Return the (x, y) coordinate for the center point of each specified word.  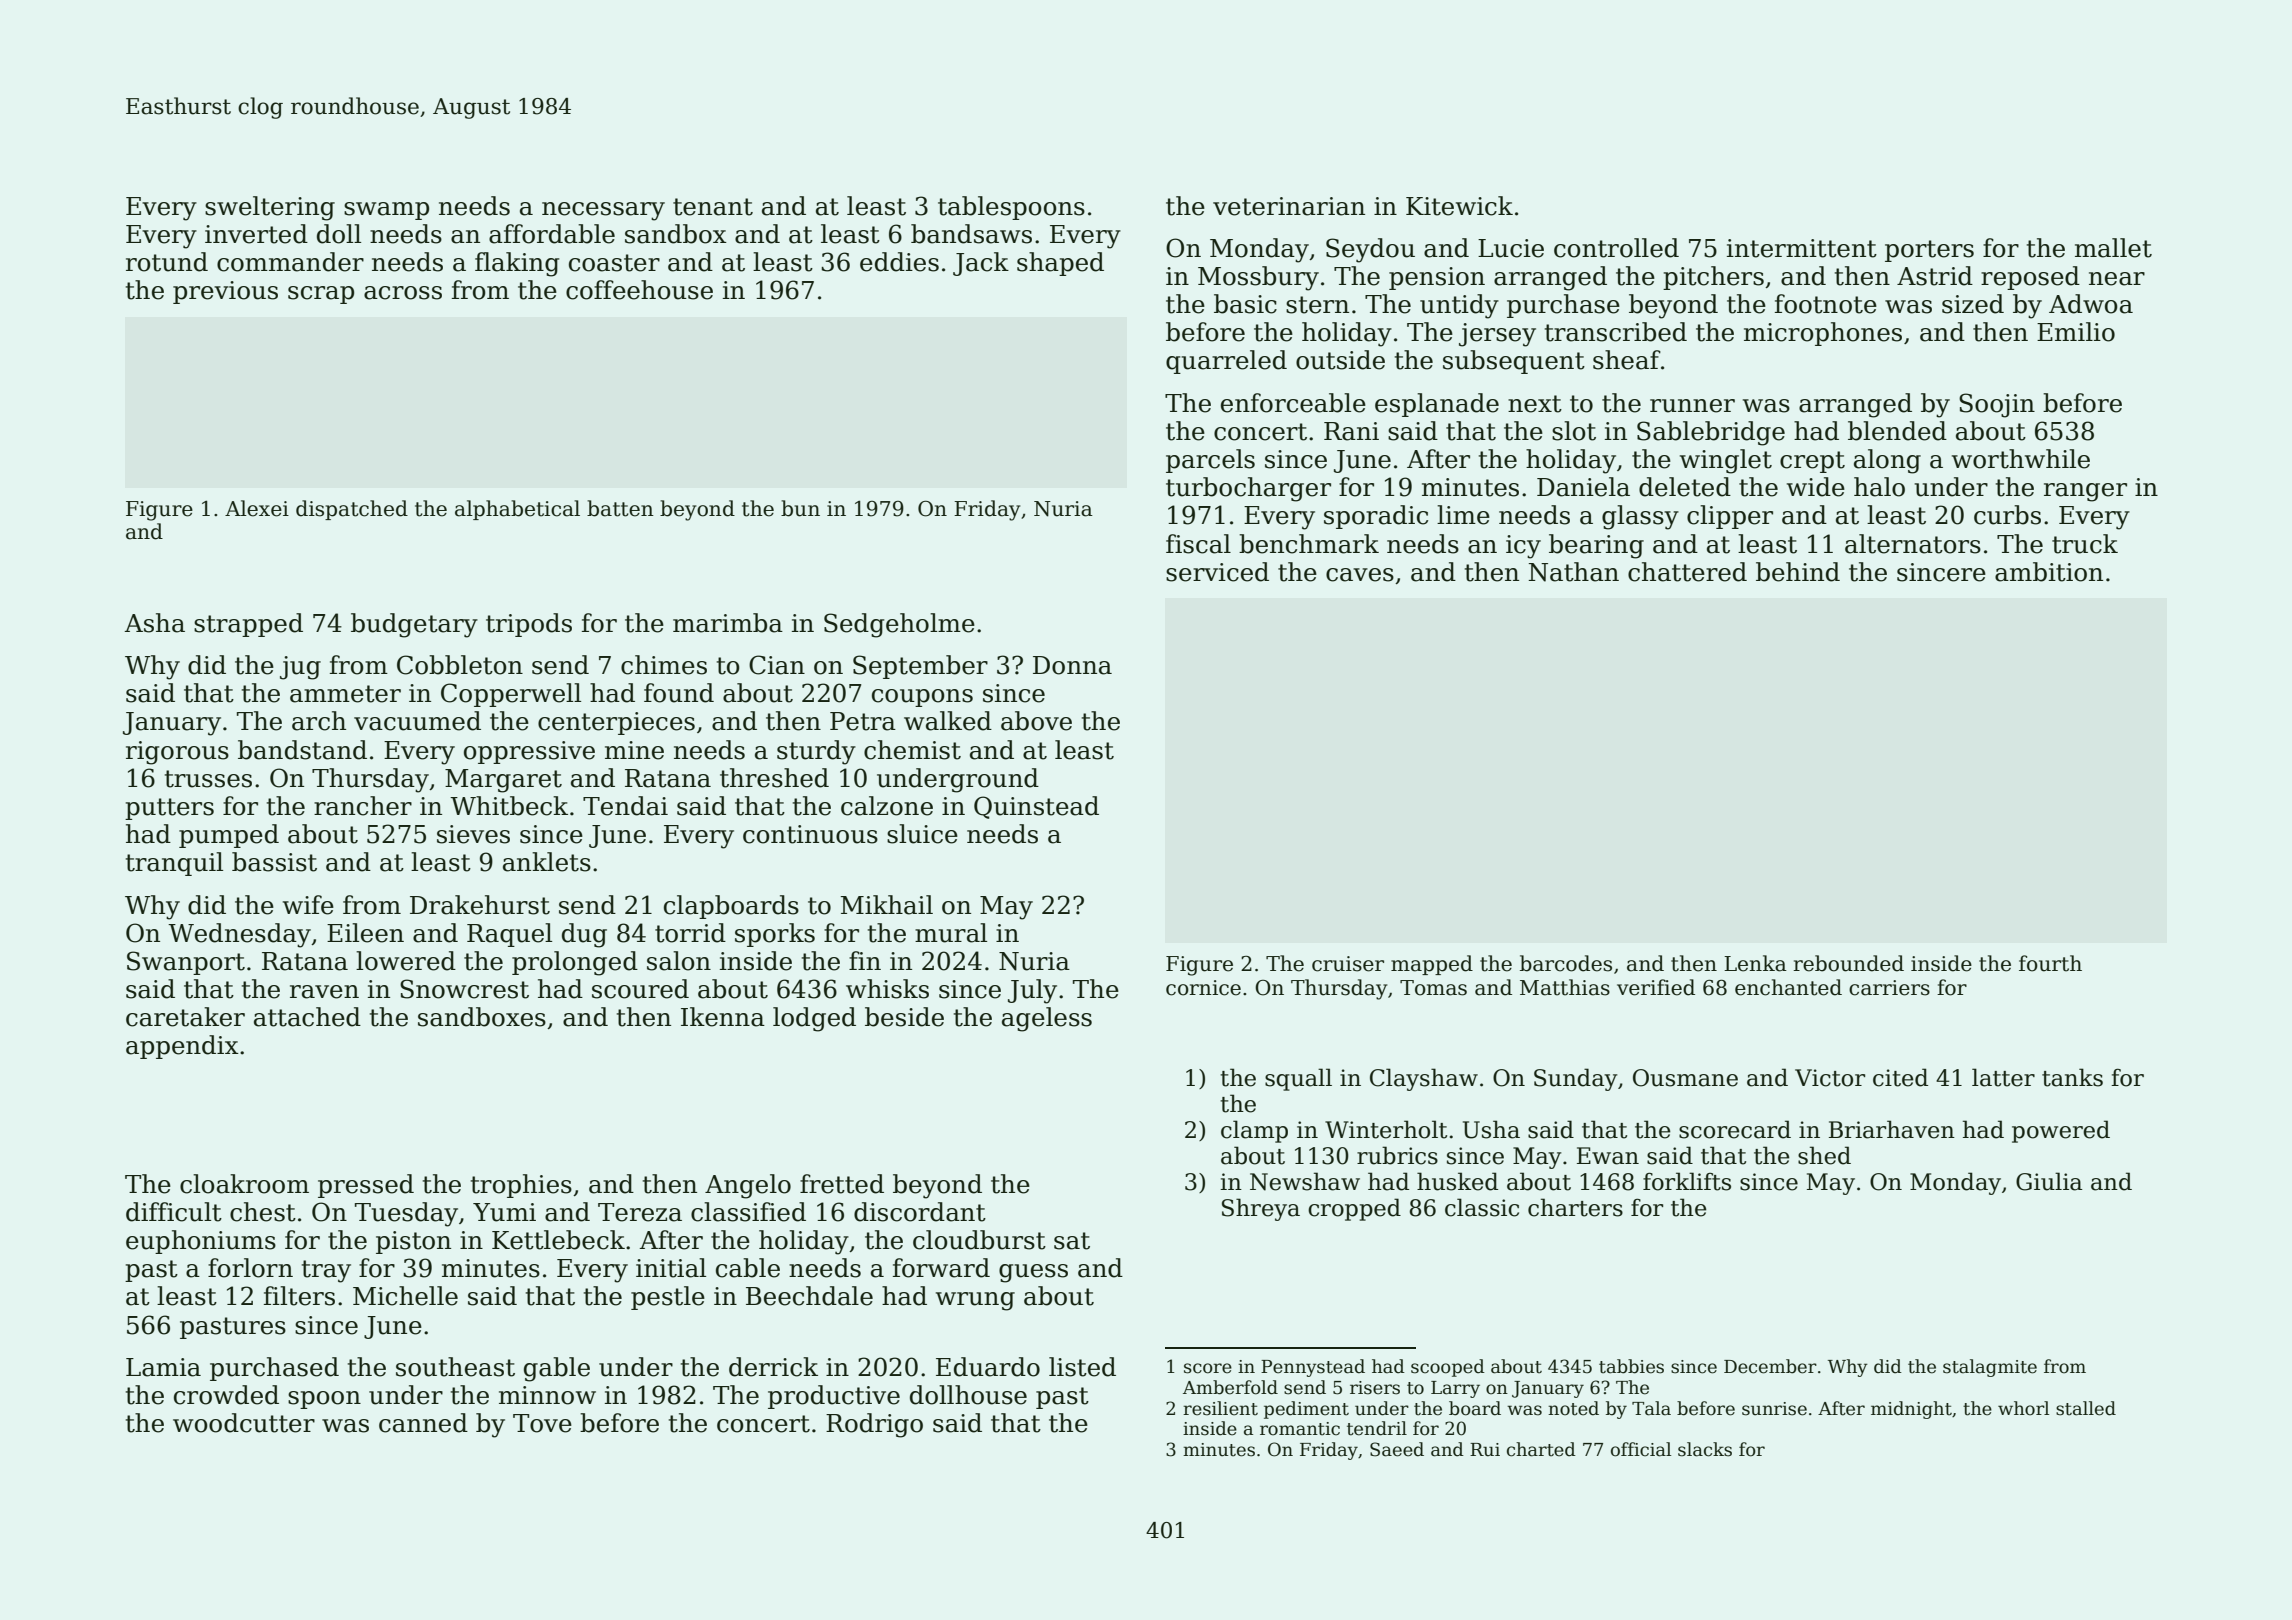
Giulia (2049, 1181)
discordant (920, 1212)
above (1036, 721)
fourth (2050, 963)
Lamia (163, 1367)
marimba (728, 623)
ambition (2049, 572)
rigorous (177, 753)
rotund (167, 262)
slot (1574, 431)
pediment (1306, 1410)
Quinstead (1036, 807)
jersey (1497, 335)
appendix (182, 1047)
